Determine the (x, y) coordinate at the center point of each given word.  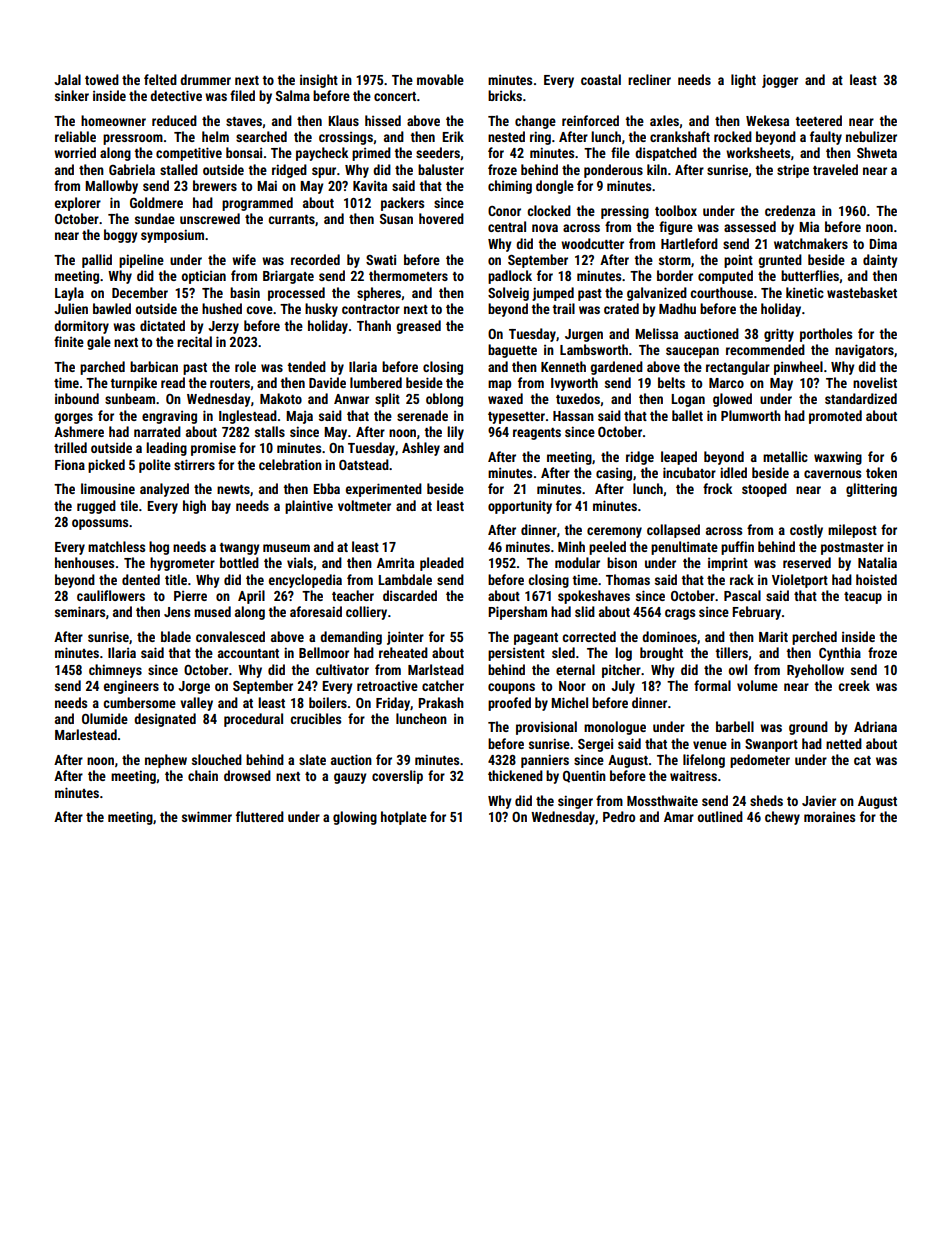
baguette (512, 351)
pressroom (133, 139)
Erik (453, 136)
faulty (826, 138)
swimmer (207, 816)
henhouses (84, 562)
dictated (162, 325)
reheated (403, 652)
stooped (764, 490)
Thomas (628, 579)
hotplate (404, 818)
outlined (720, 816)
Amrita (395, 562)
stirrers (194, 464)
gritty (779, 335)
